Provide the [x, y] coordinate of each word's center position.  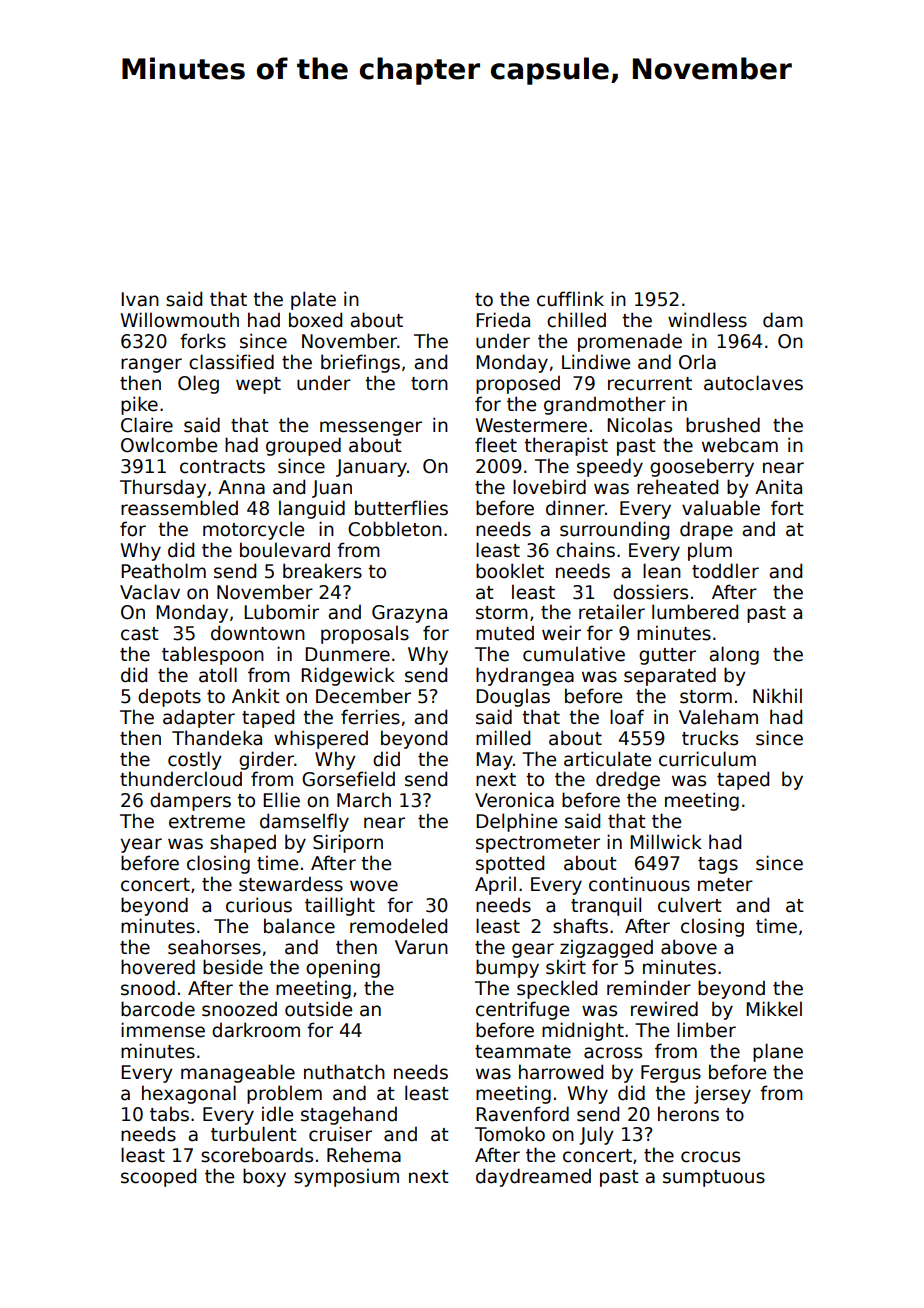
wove [374, 886]
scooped [158, 1177]
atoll [218, 675]
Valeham [718, 717]
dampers [190, 801]
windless [707, 320]
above [689, 947]
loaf [627, 717]
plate [313, 300]
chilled [576, 320]
